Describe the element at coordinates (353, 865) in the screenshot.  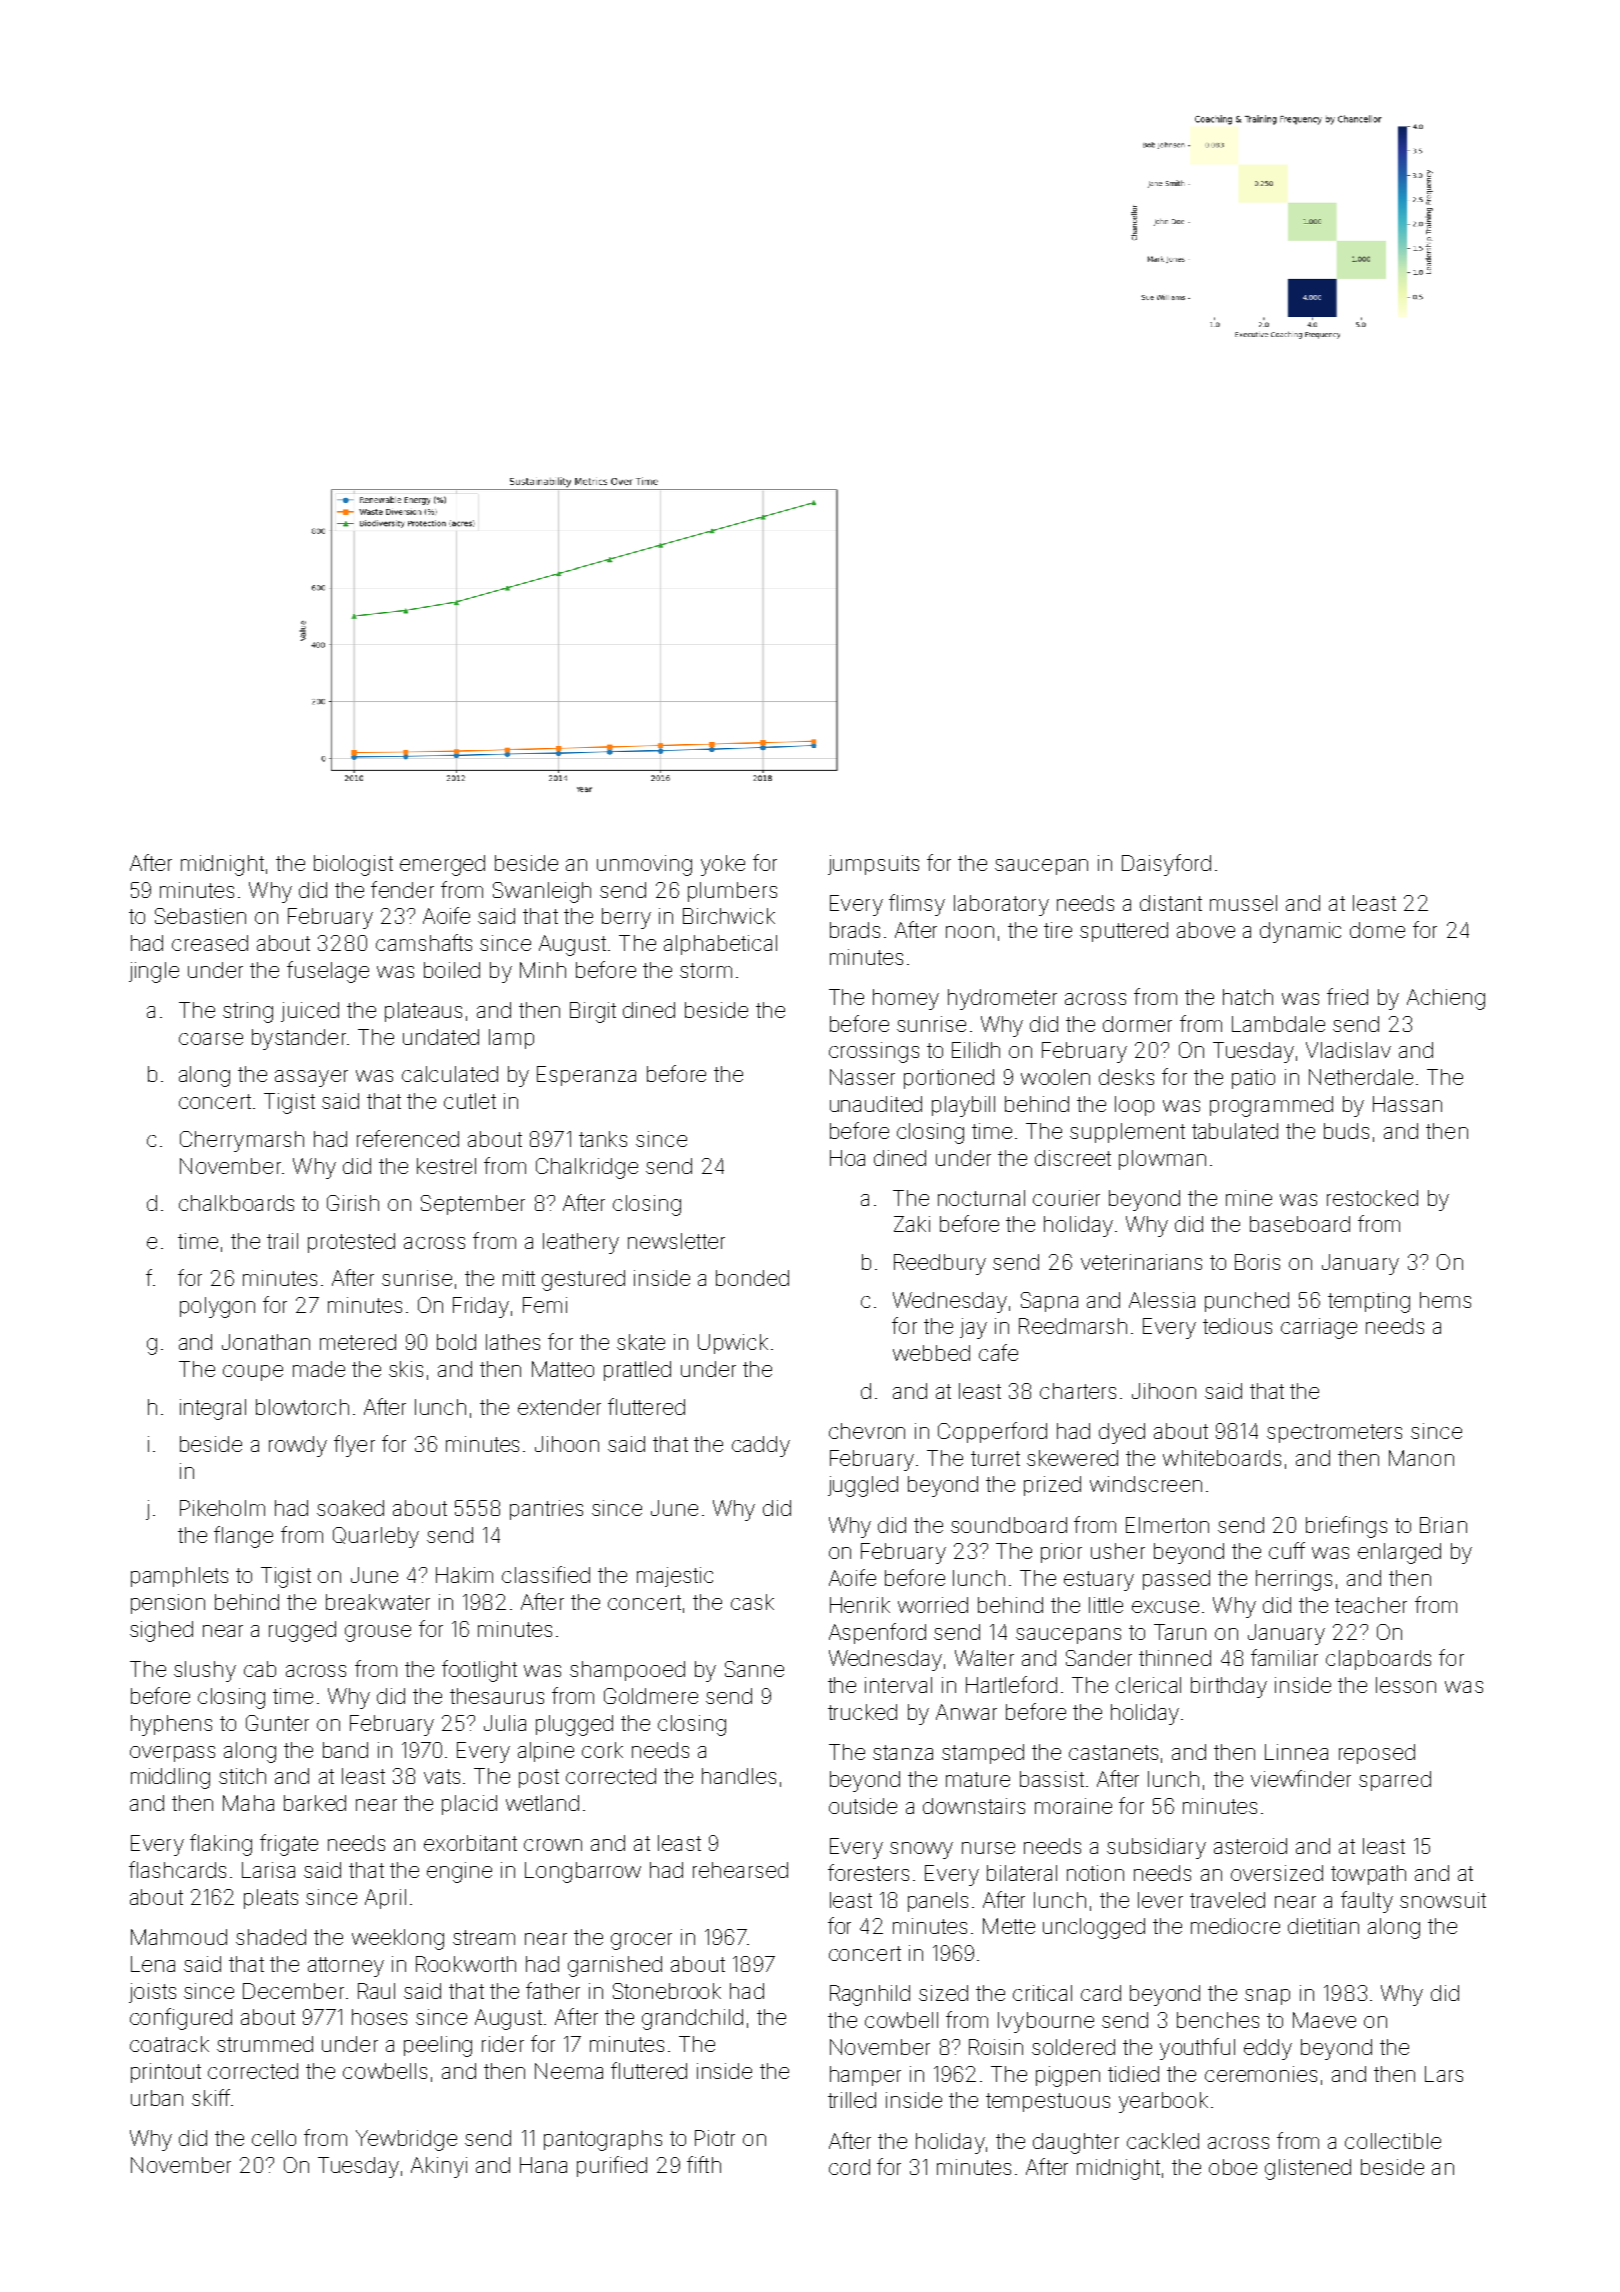
I see `biologist` at that location.
